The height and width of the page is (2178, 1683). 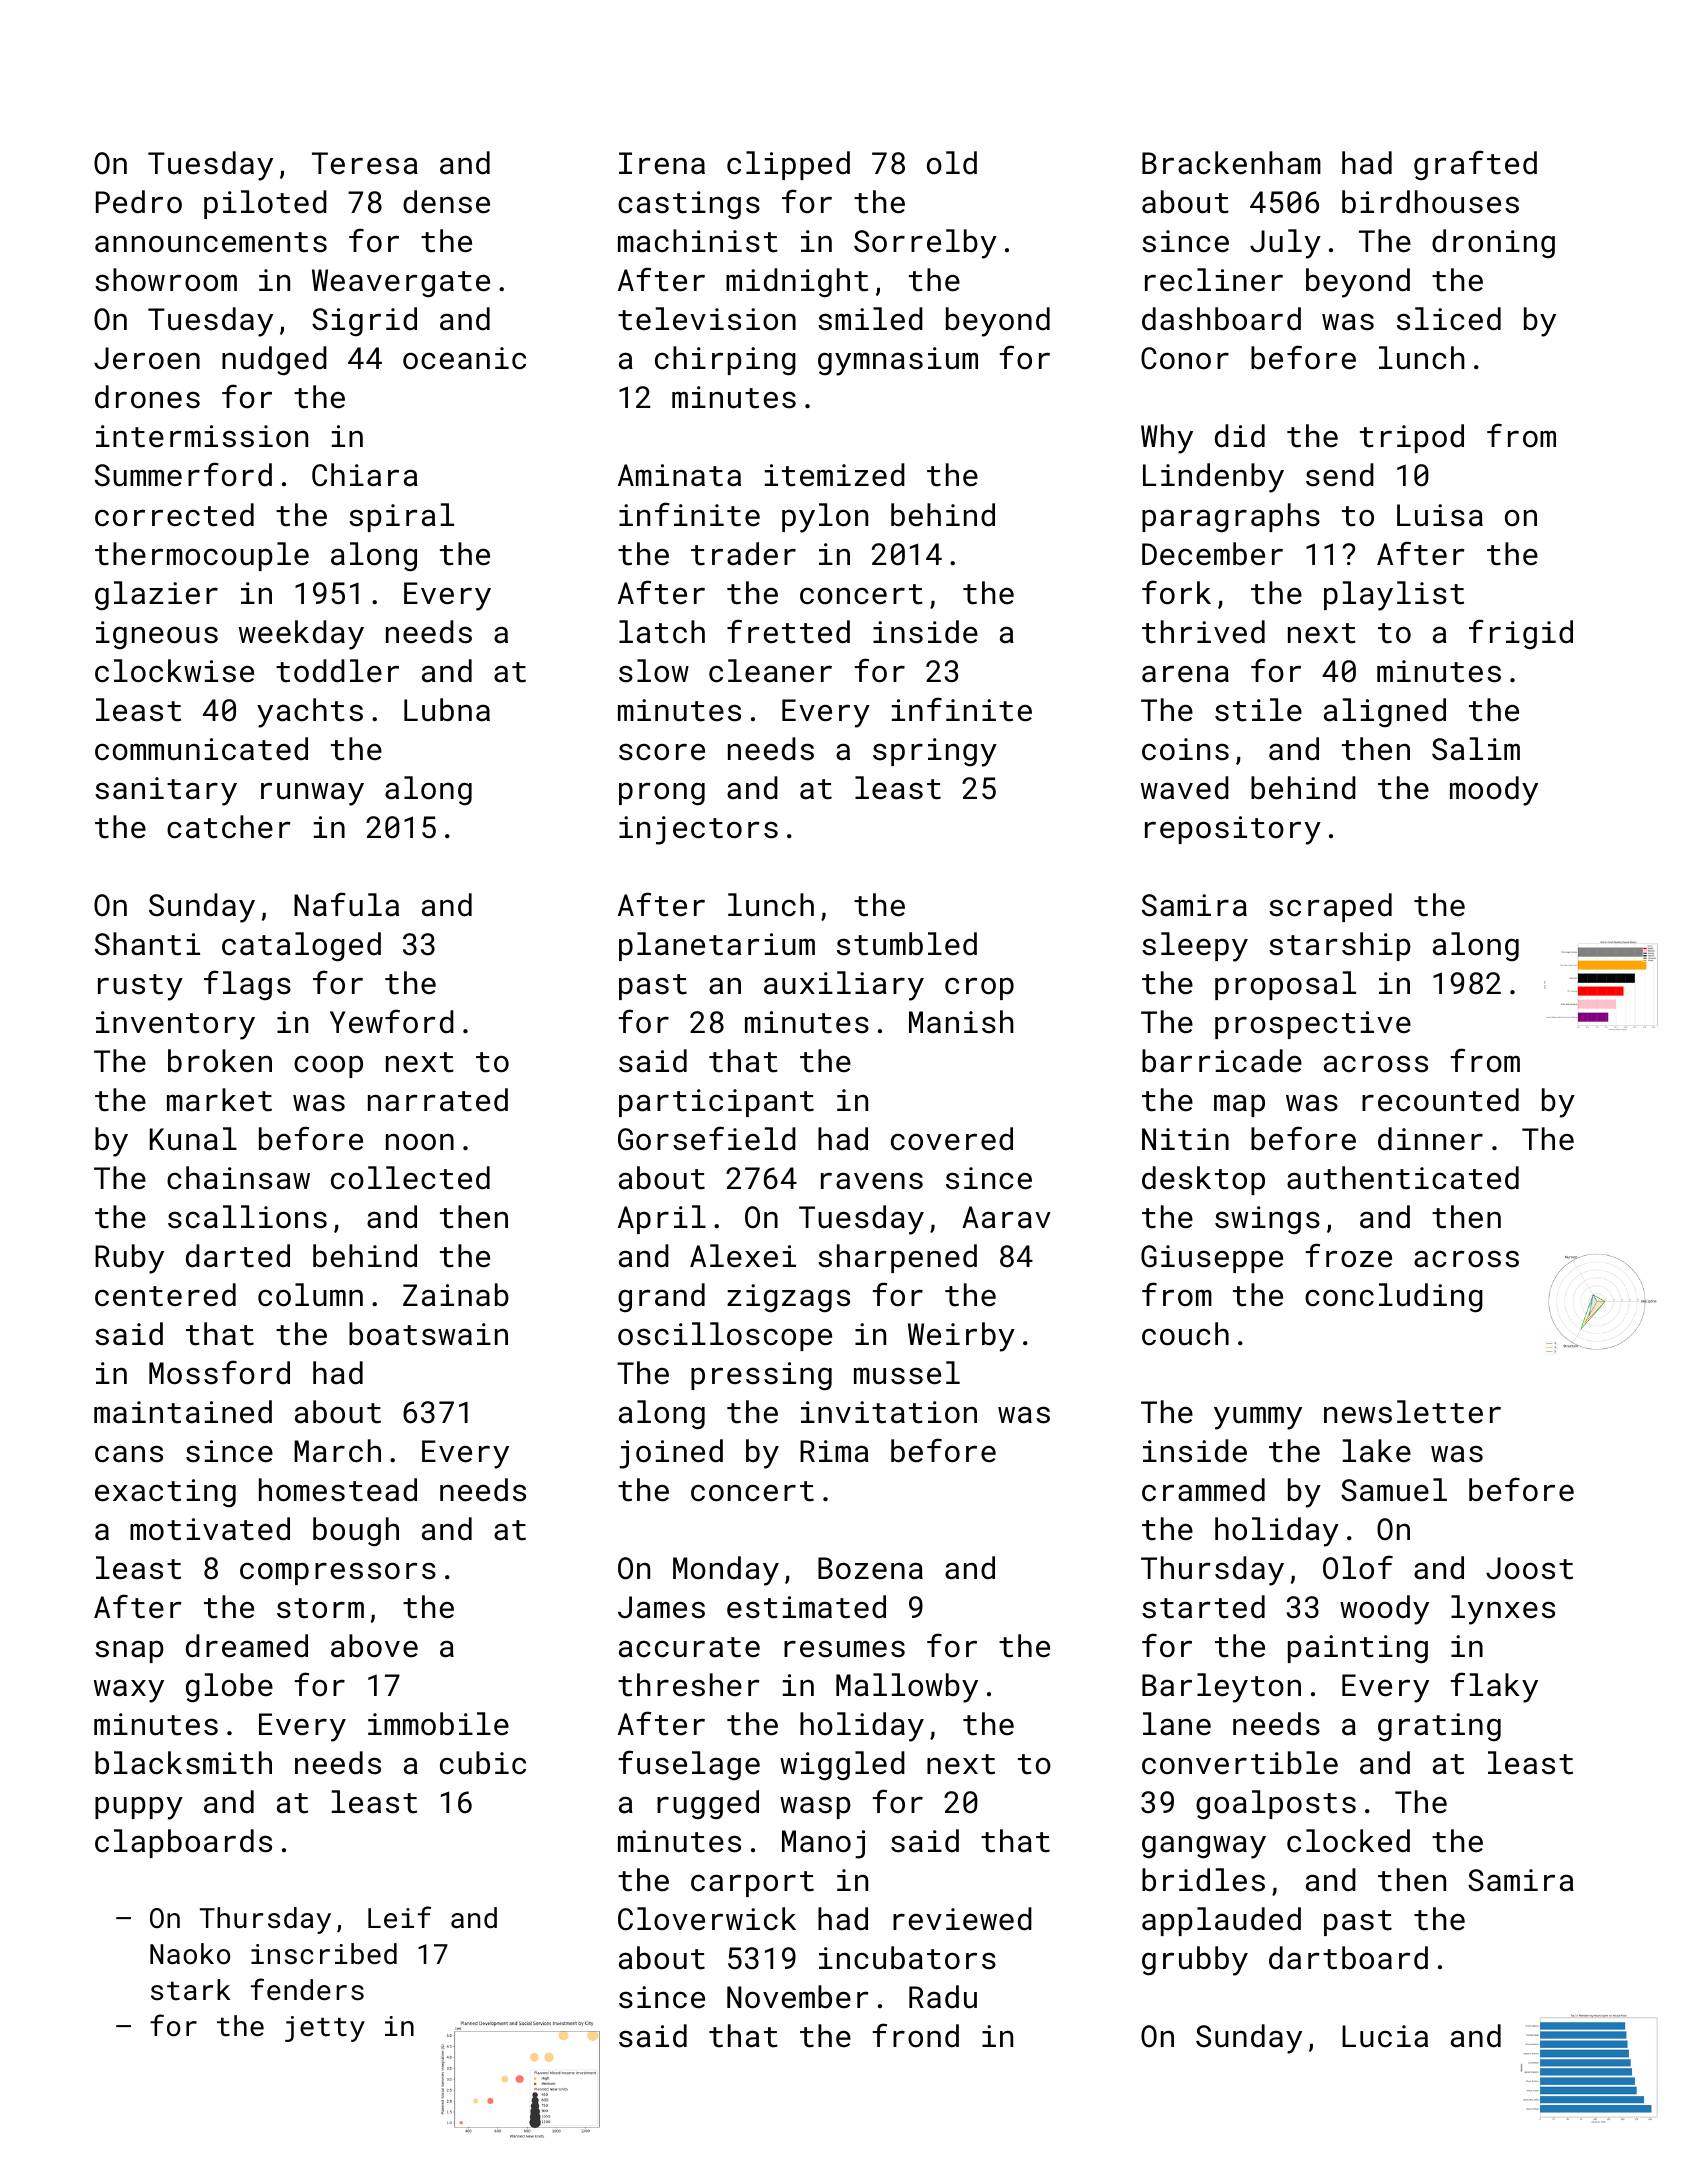 I want to click on accurate, so click(x=689, y=1647).
